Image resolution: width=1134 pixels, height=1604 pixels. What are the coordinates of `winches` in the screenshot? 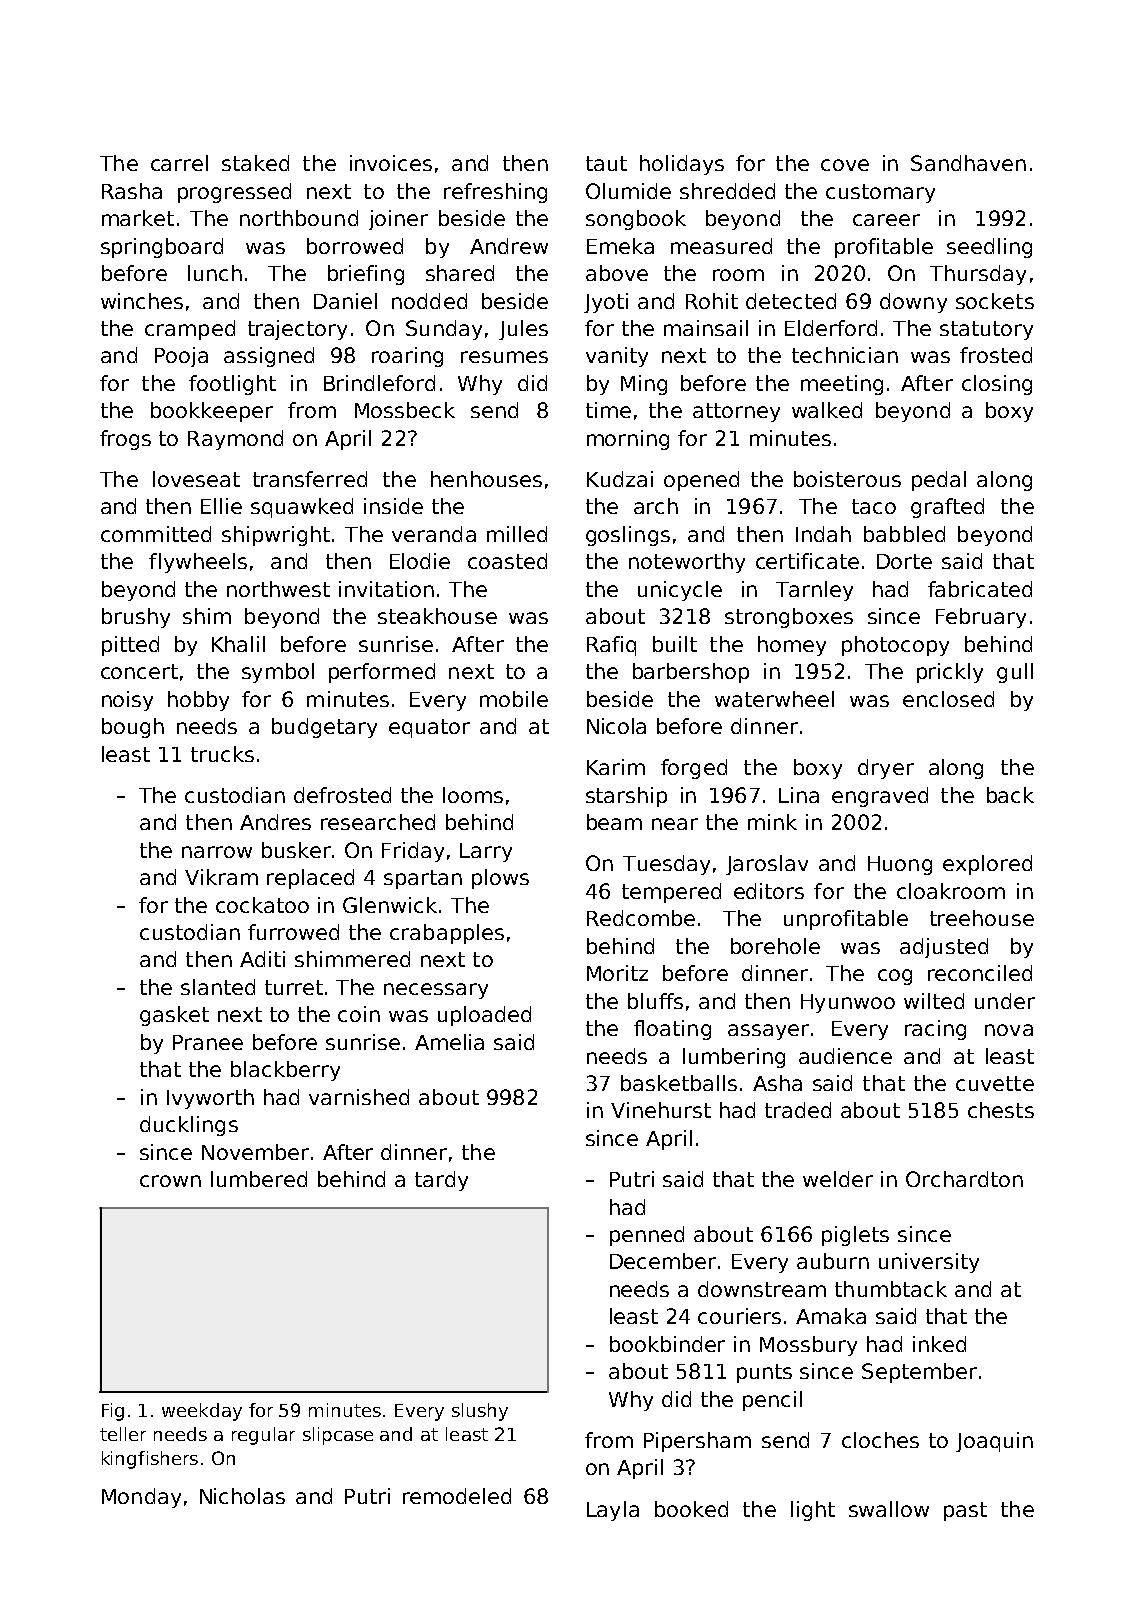 It's located at (142, 301).
